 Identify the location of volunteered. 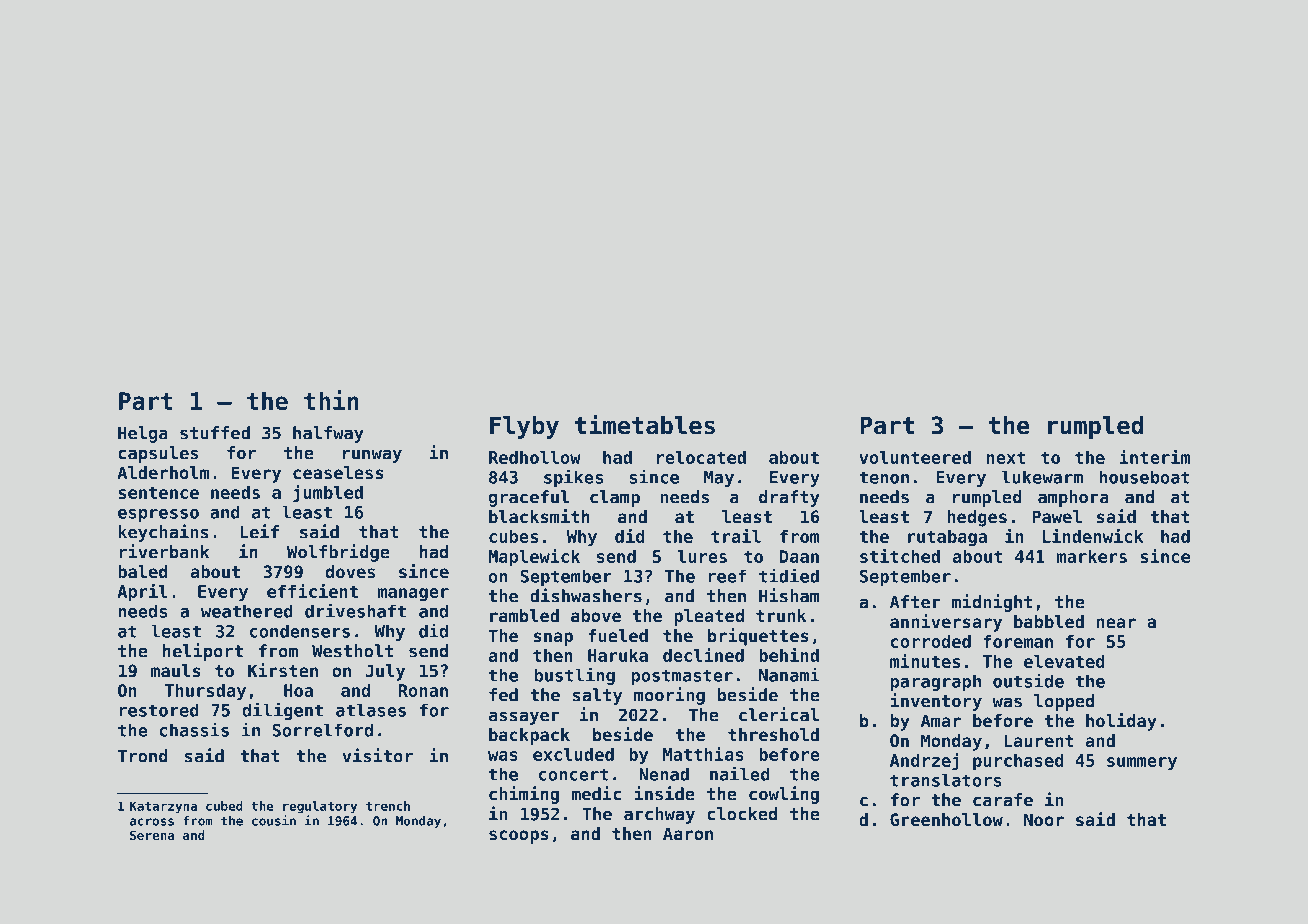
(915, 457).
